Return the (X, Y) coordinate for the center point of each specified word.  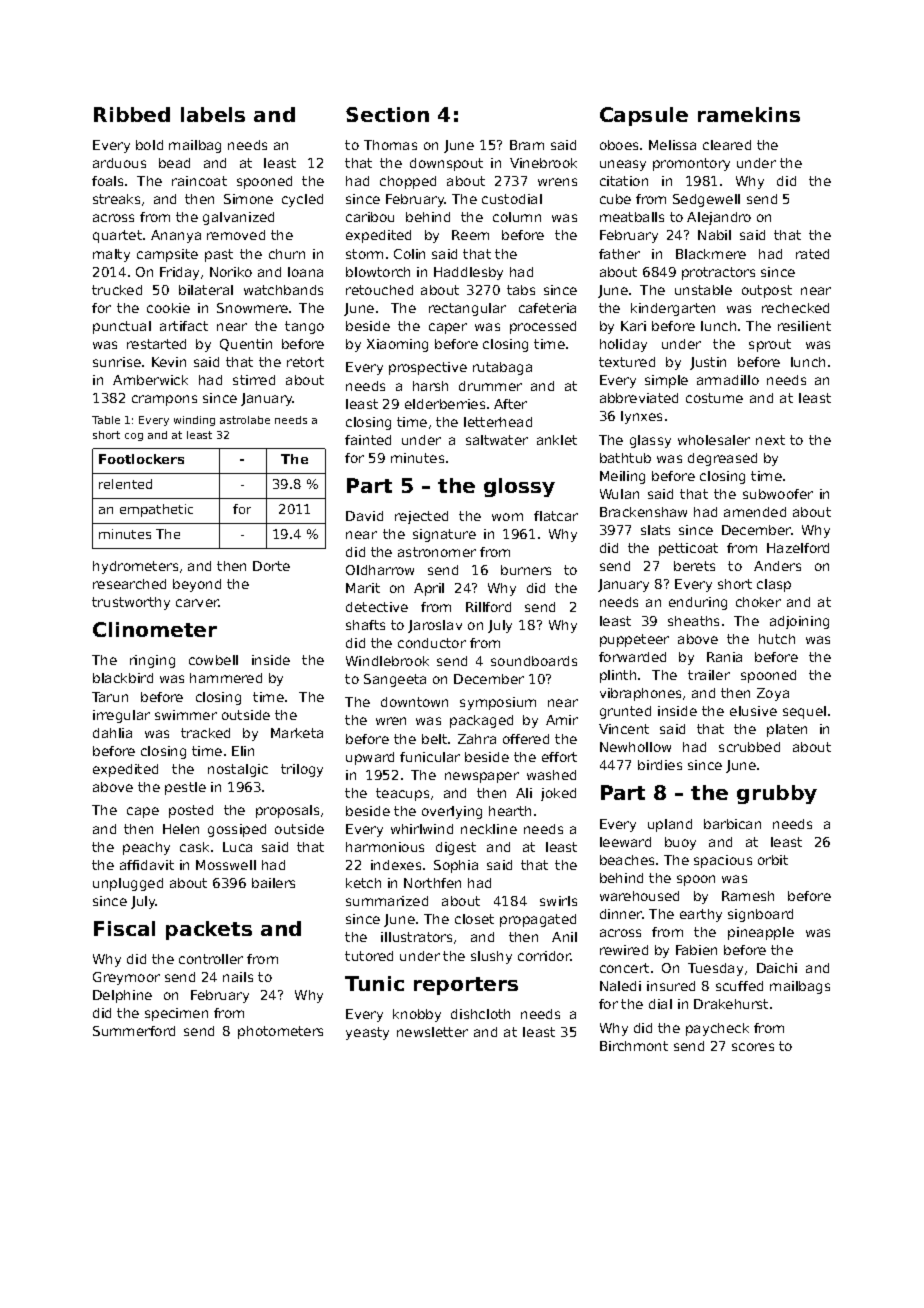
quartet (117, 236)
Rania (724, 657)
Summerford (134, 1031)
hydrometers (135, 567)
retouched (379, 290)
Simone (248, 199)
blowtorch (378, 272)
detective (377, 607)
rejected (421, 517)
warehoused (639, 896)
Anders (777, 566)
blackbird (123, 678)
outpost (767, 291)
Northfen (432, 883)
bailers (273, 883)
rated (812, 254)
